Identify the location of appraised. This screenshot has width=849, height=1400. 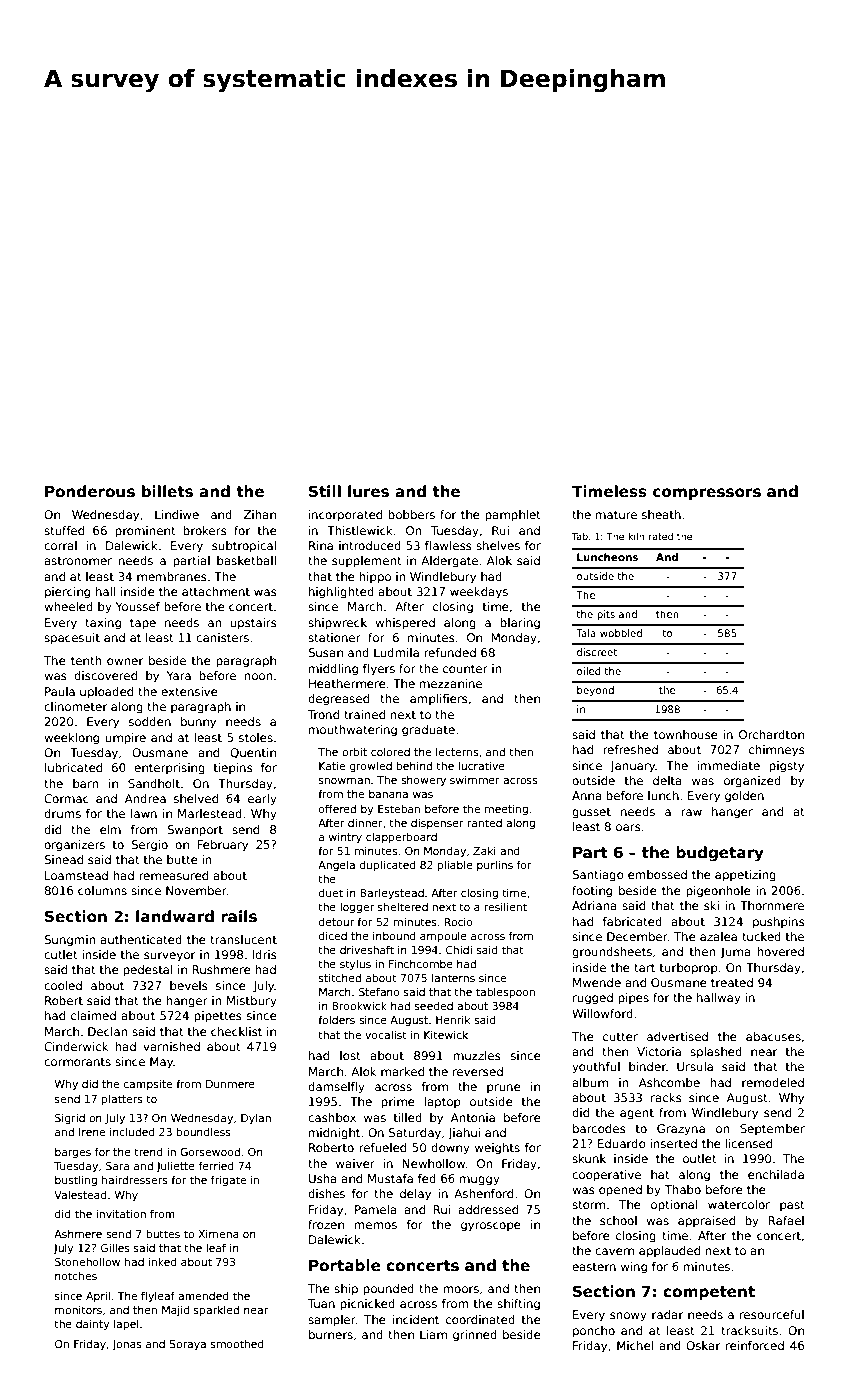
(706, 1222).
